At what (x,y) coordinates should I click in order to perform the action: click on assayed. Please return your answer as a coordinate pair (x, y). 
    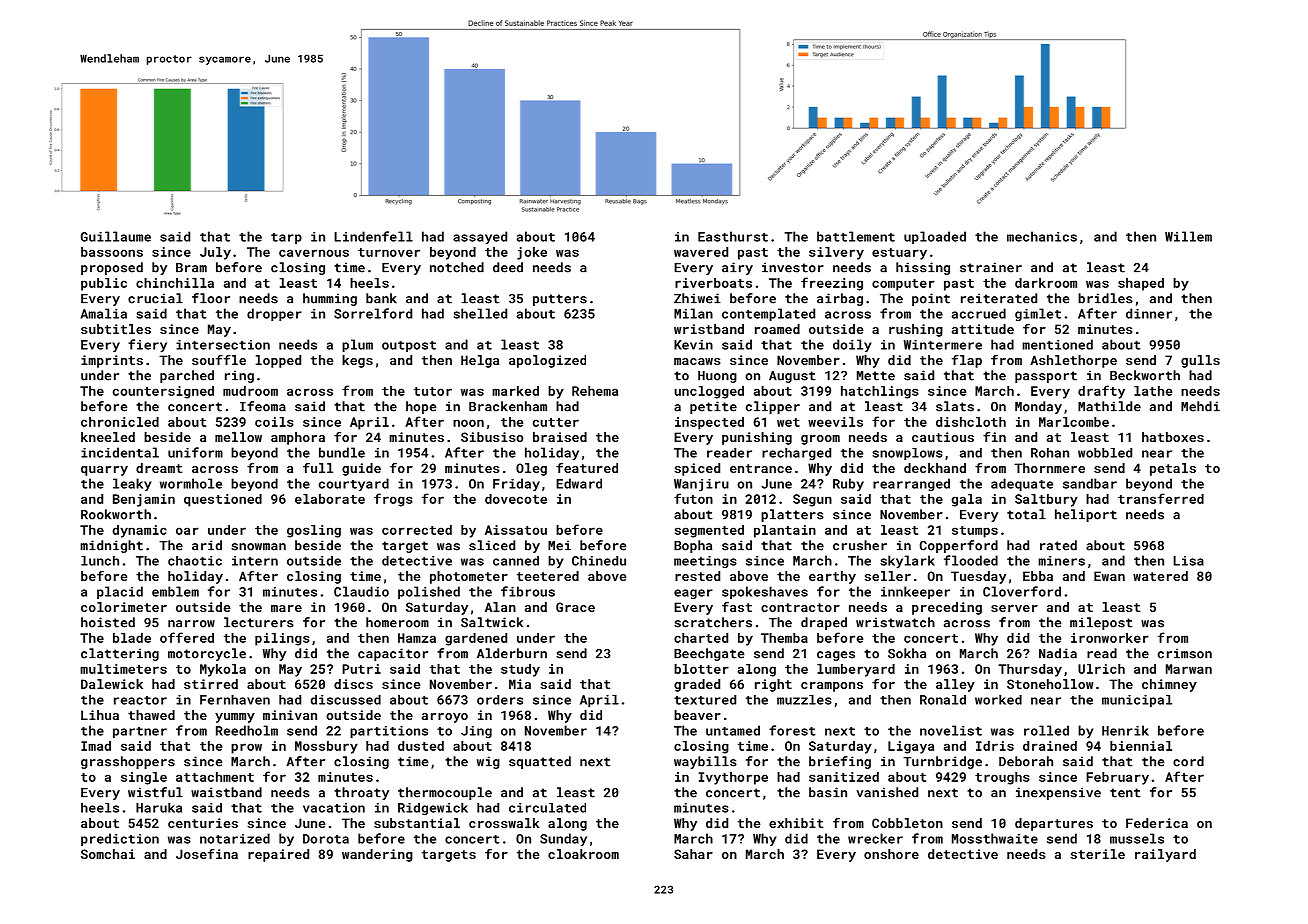
    Looking at the image, I should click on (480, 237).
